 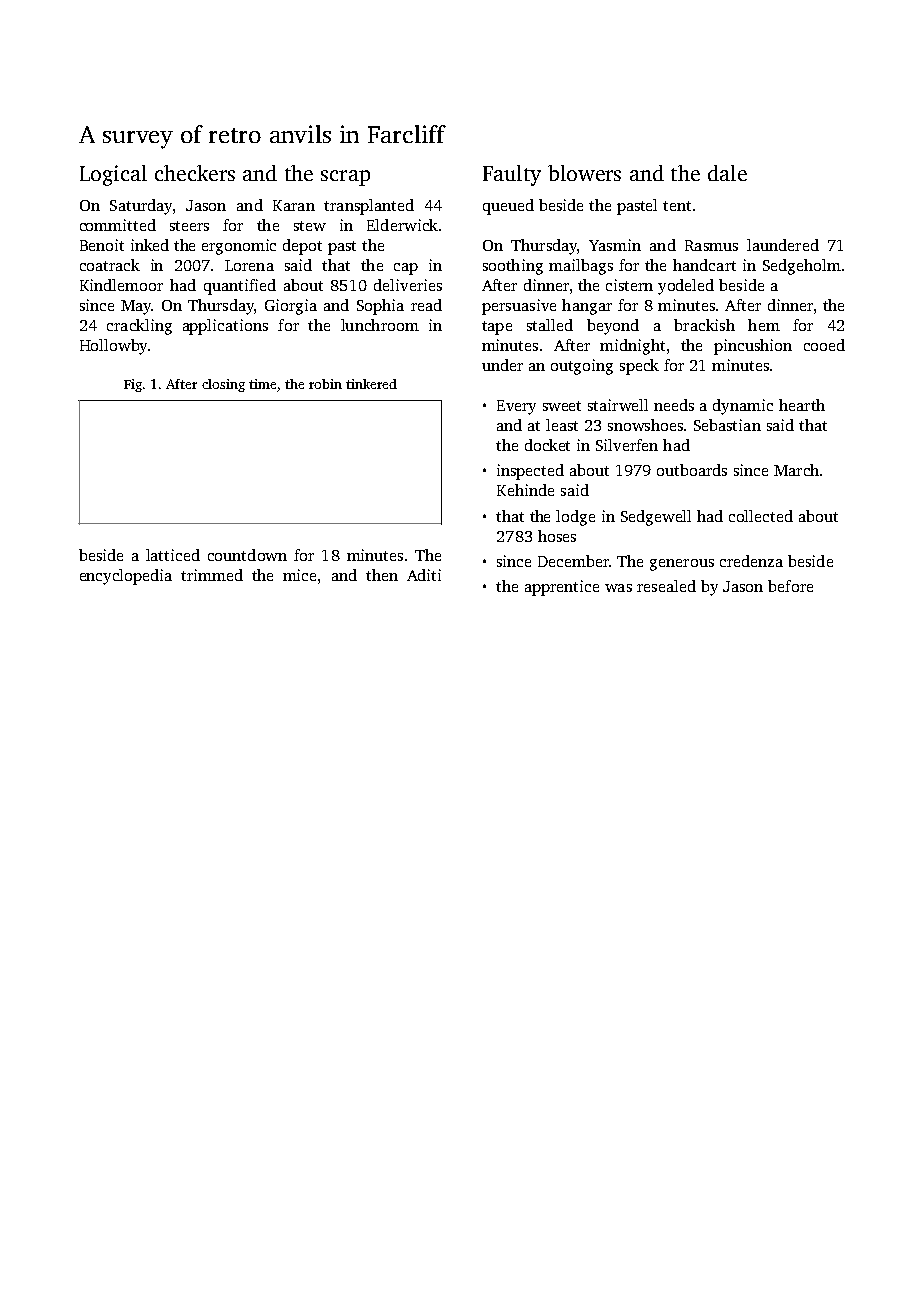 I want to click on Every, so click(x=516, y=407).
